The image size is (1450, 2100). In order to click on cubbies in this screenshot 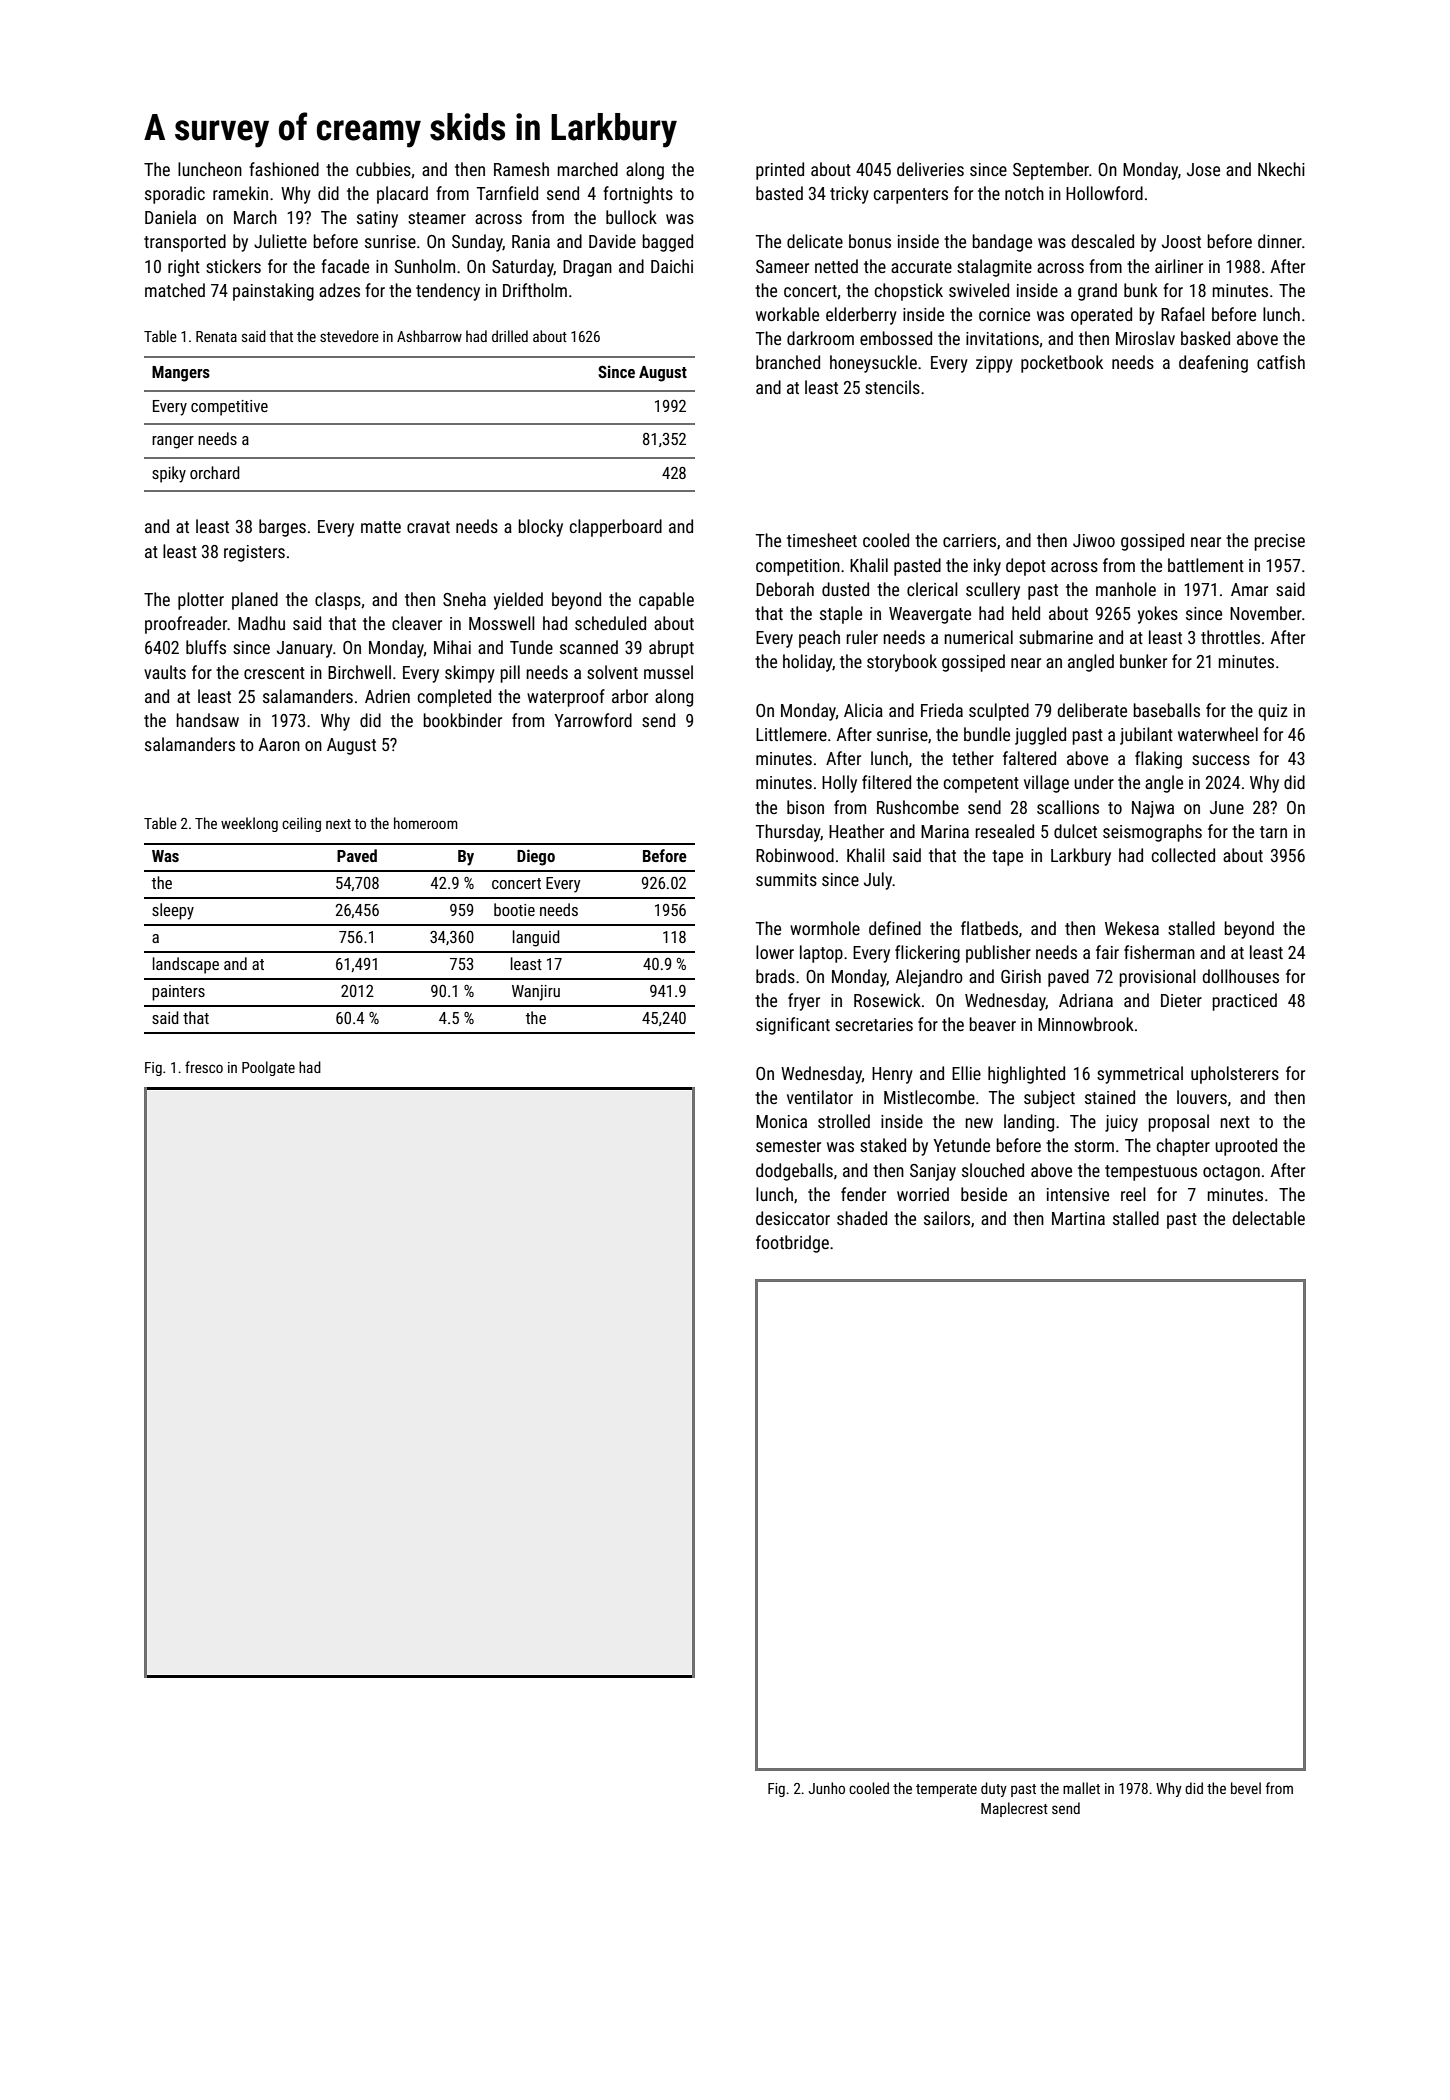, I will do `click(383, 169)`.
